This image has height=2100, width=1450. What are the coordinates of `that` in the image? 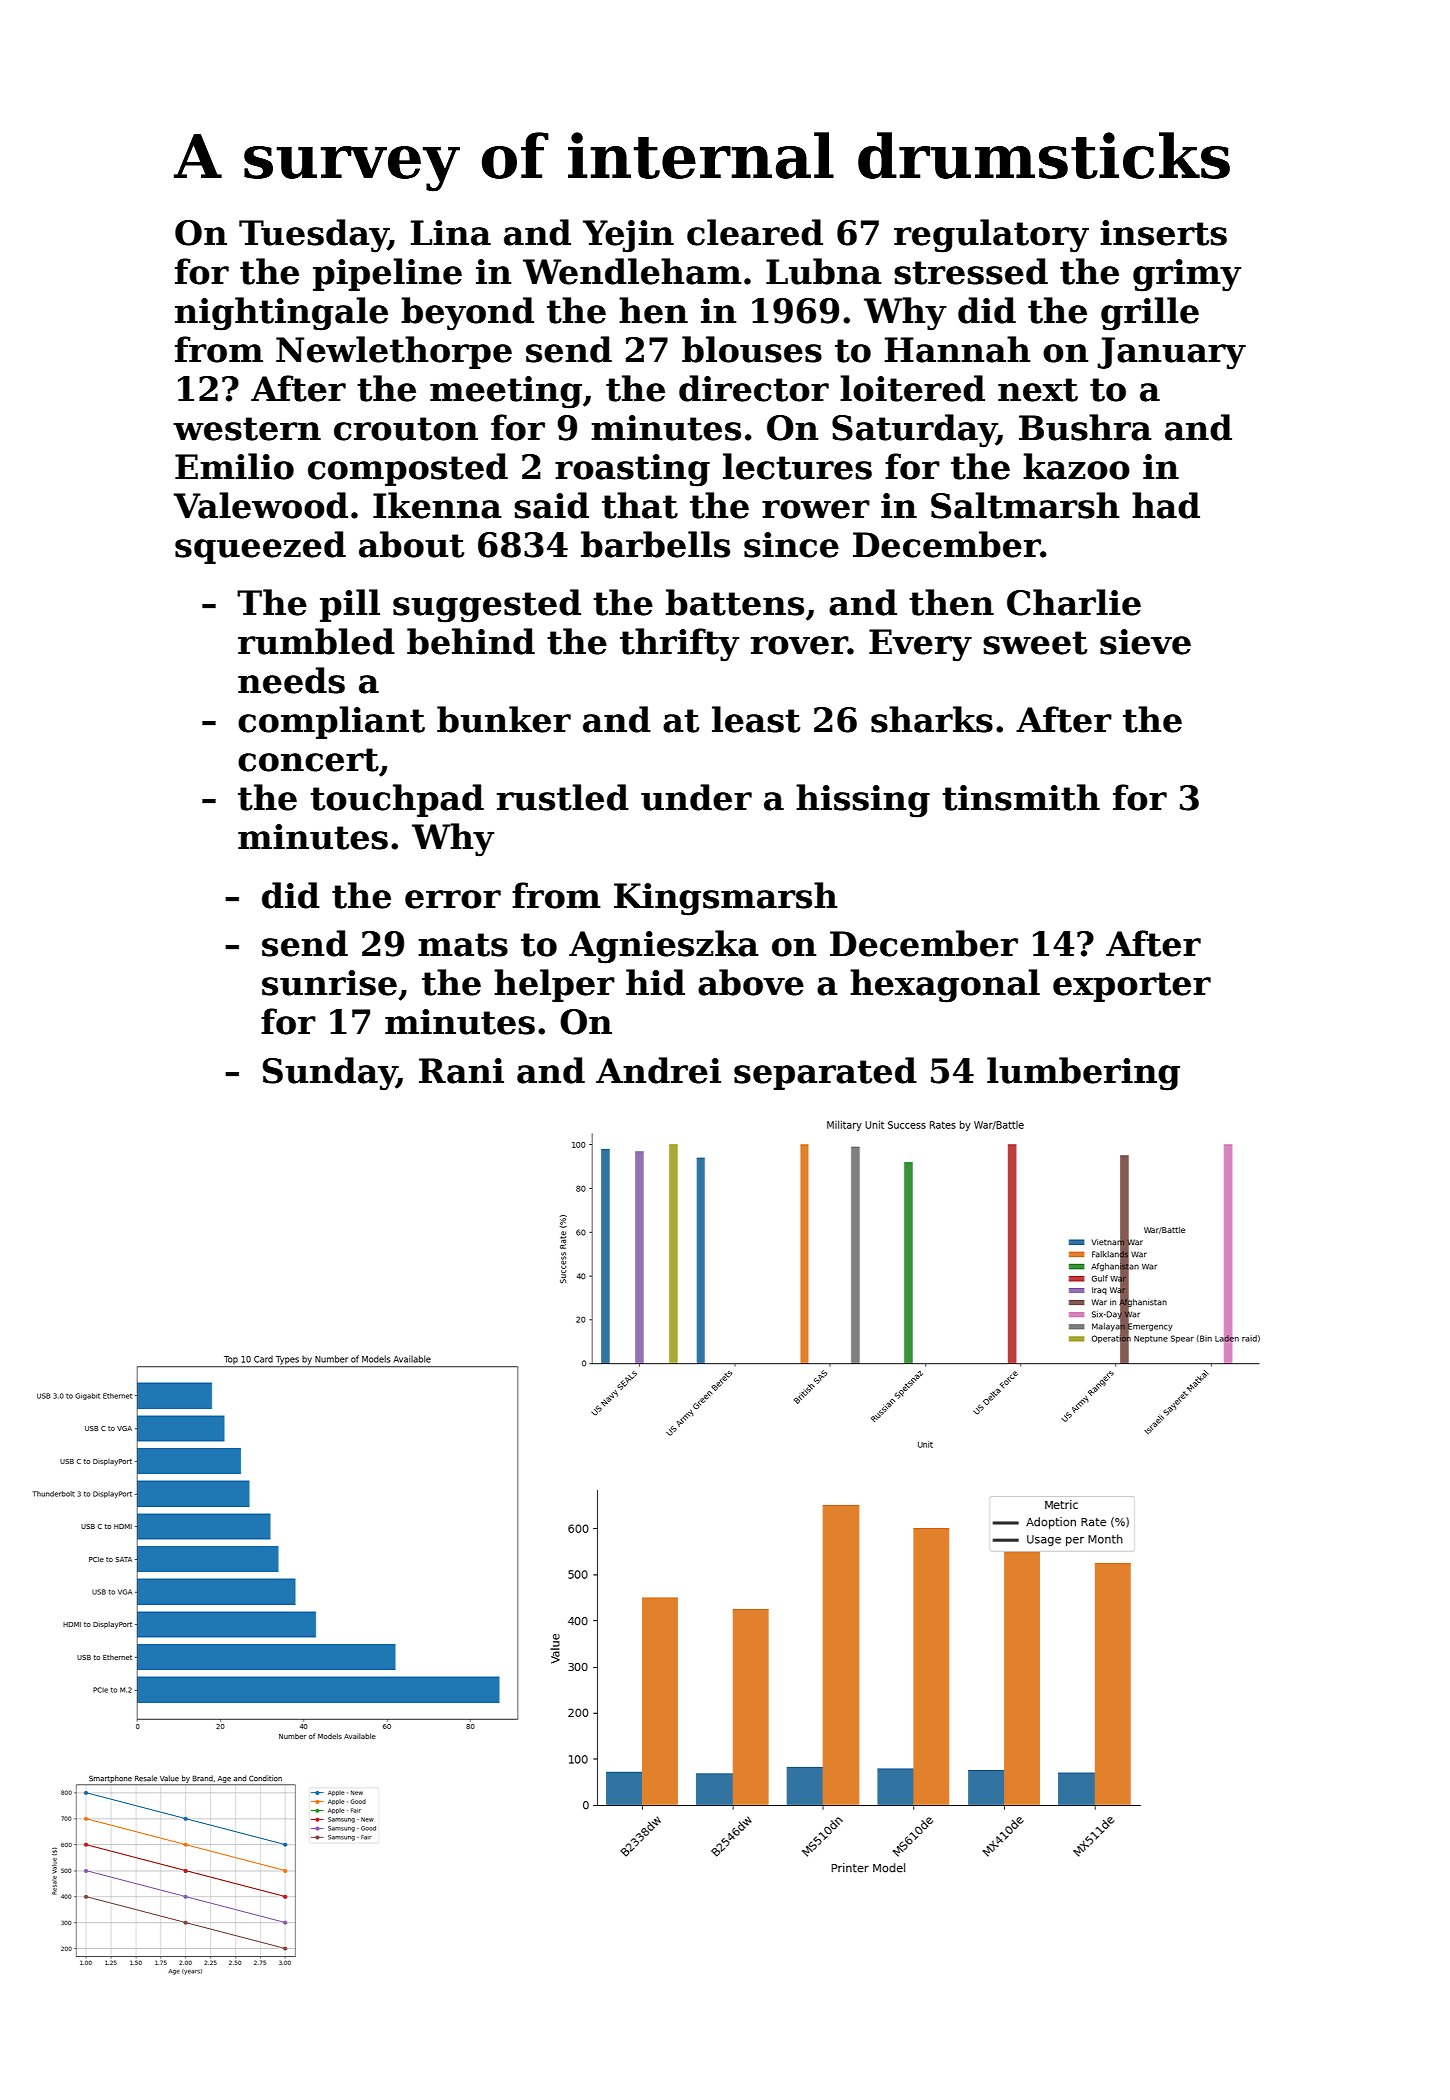 It's located at (640, 505).
